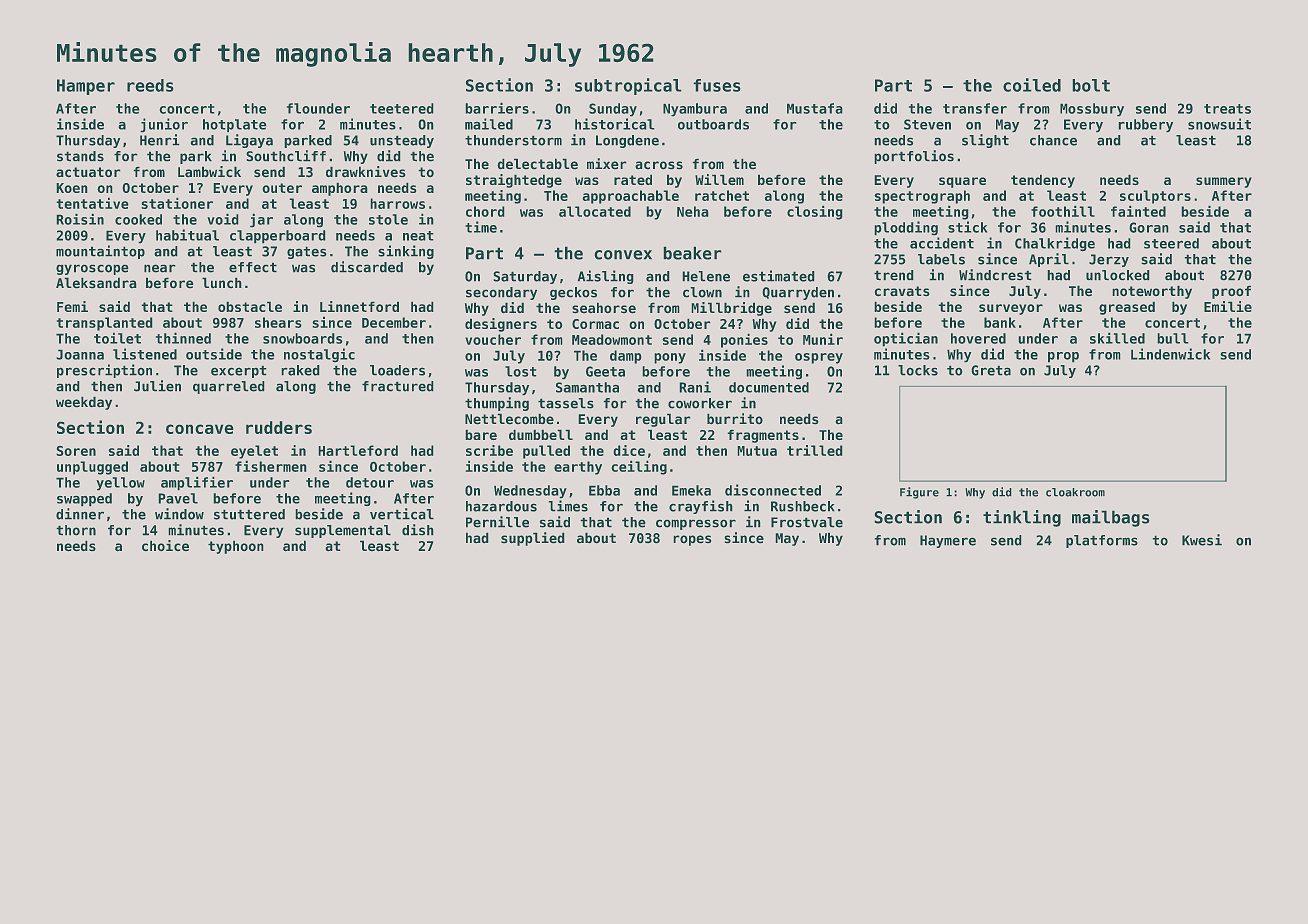 This screenshot has width=1308, height=924. What do you see at coordinates (1170, 354) in the screenshot?
I see `Lindenwick` at bounding box center [1170, 354].
